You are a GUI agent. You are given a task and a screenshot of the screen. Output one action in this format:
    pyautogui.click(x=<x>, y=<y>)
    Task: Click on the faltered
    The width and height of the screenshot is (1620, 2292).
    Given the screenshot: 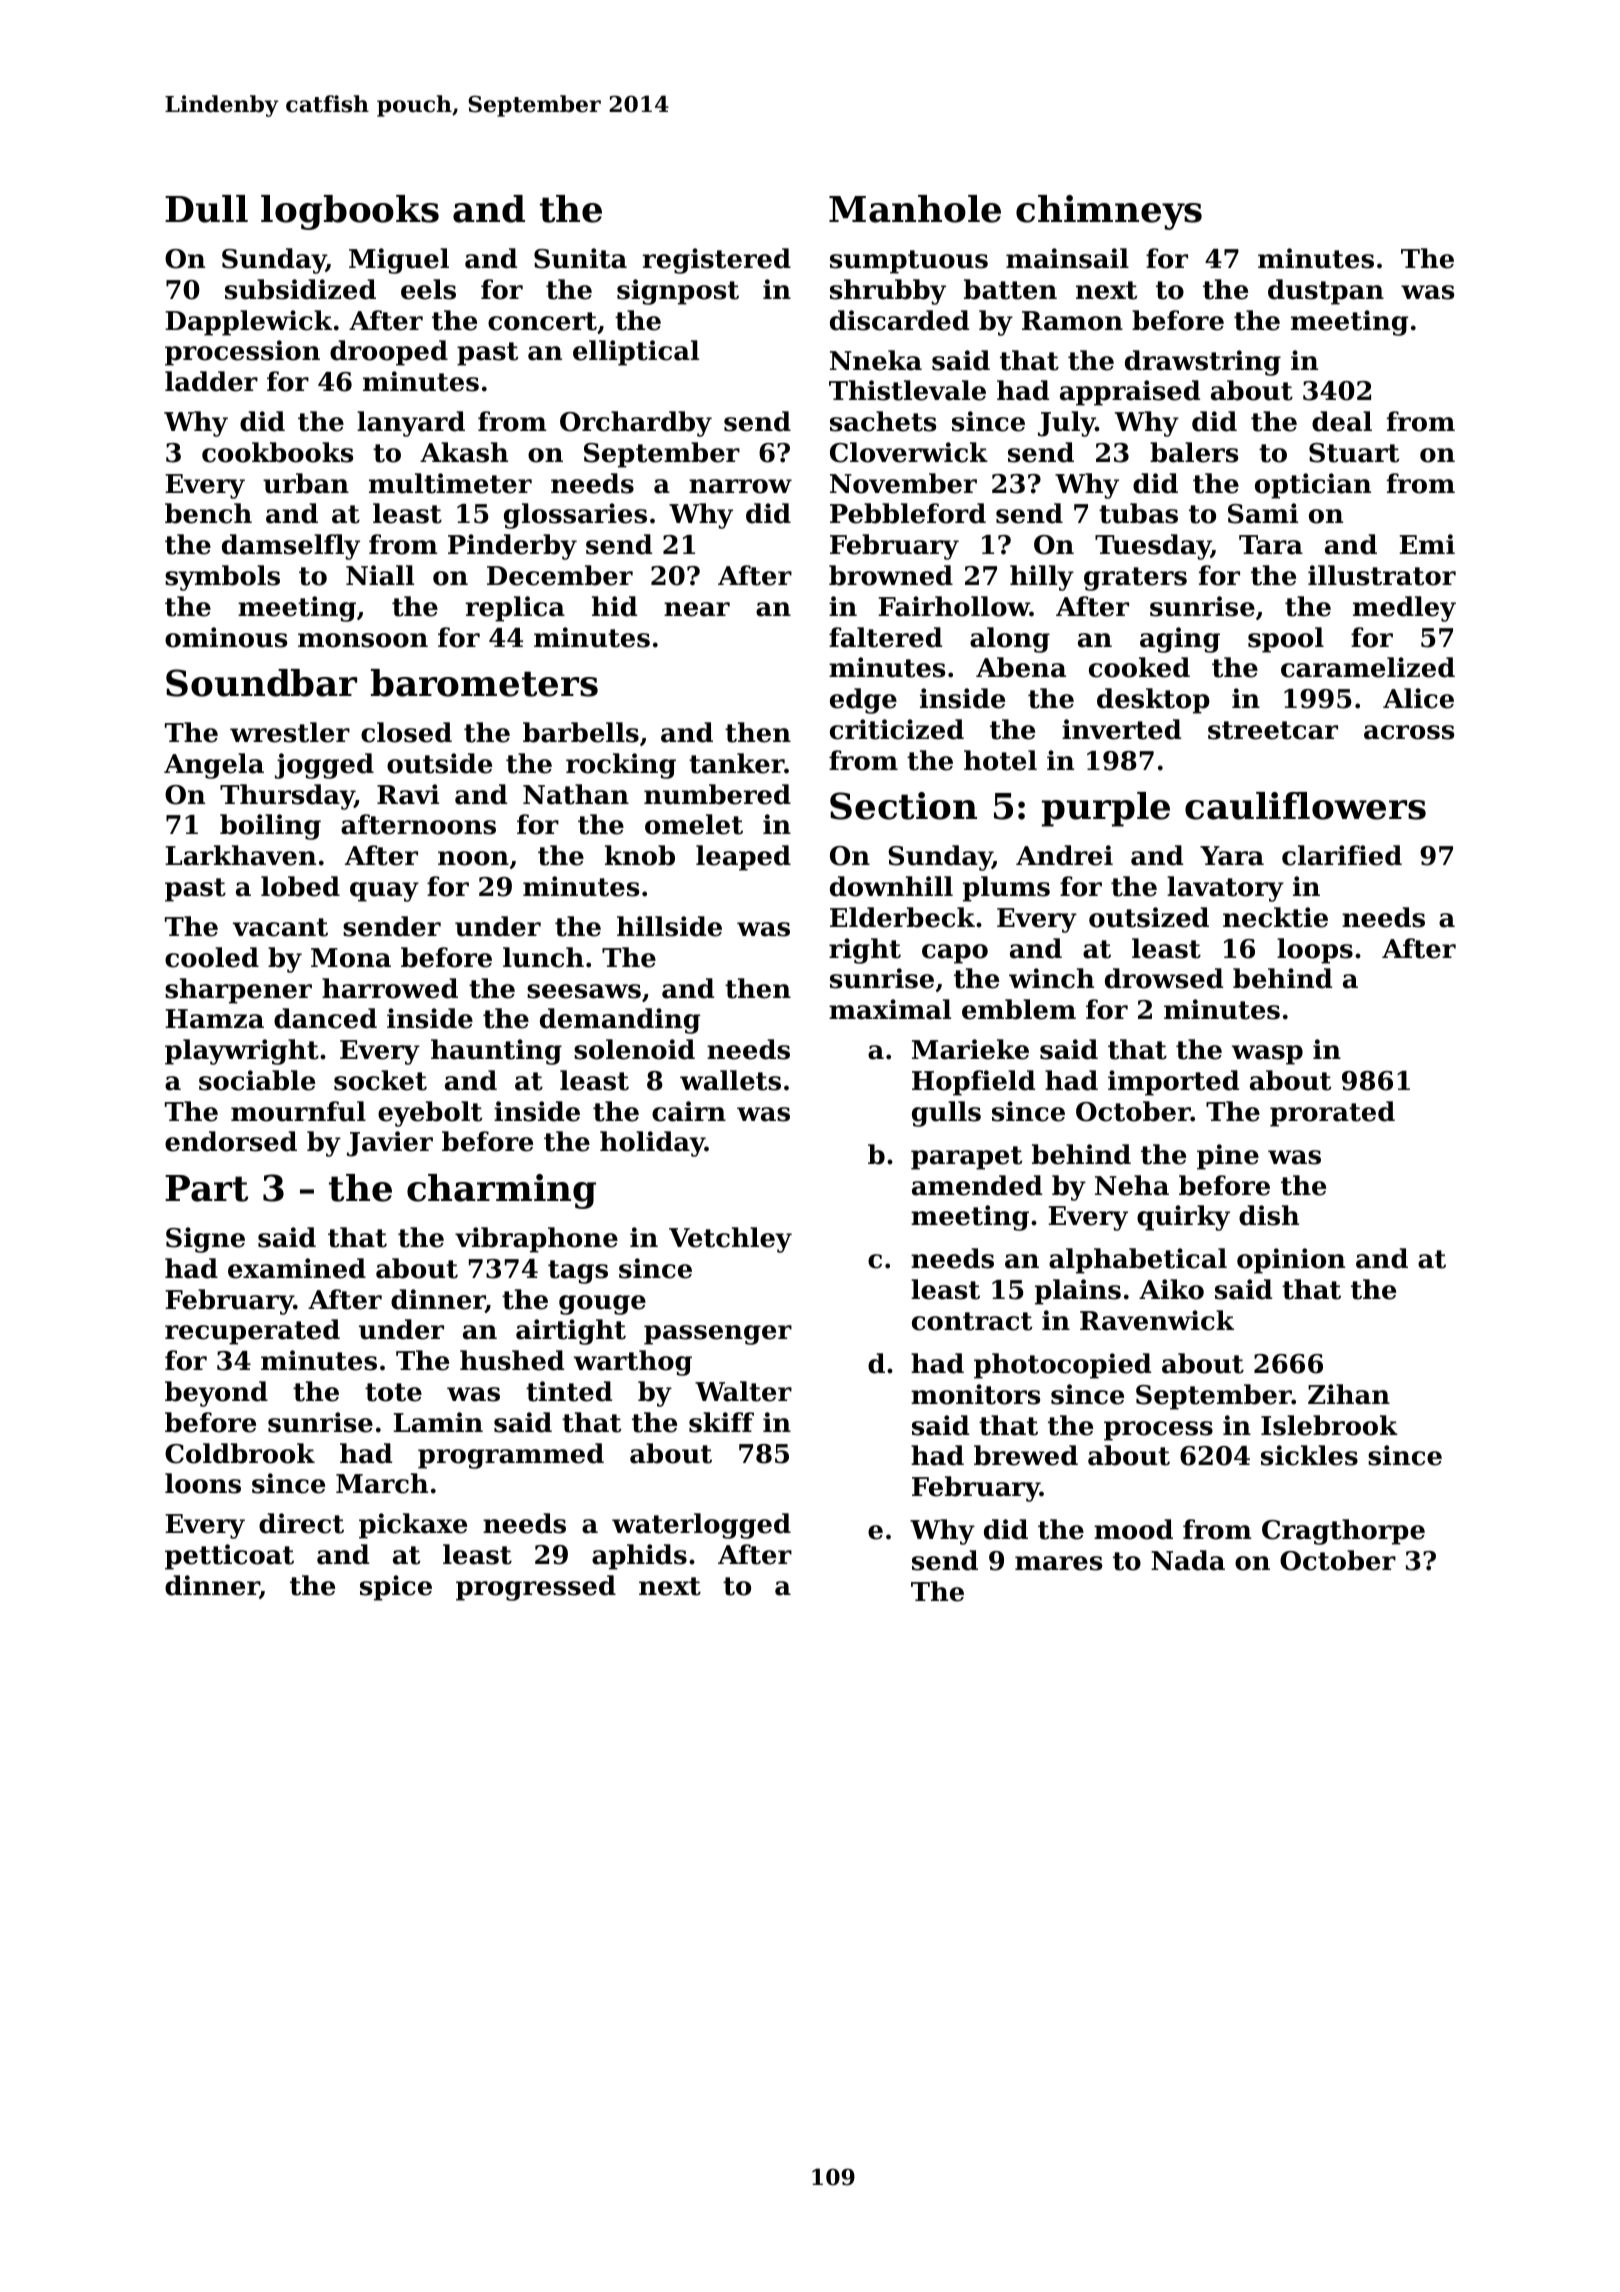 What is the action you would take?
    pyautogui.click(x=885, y=637)
